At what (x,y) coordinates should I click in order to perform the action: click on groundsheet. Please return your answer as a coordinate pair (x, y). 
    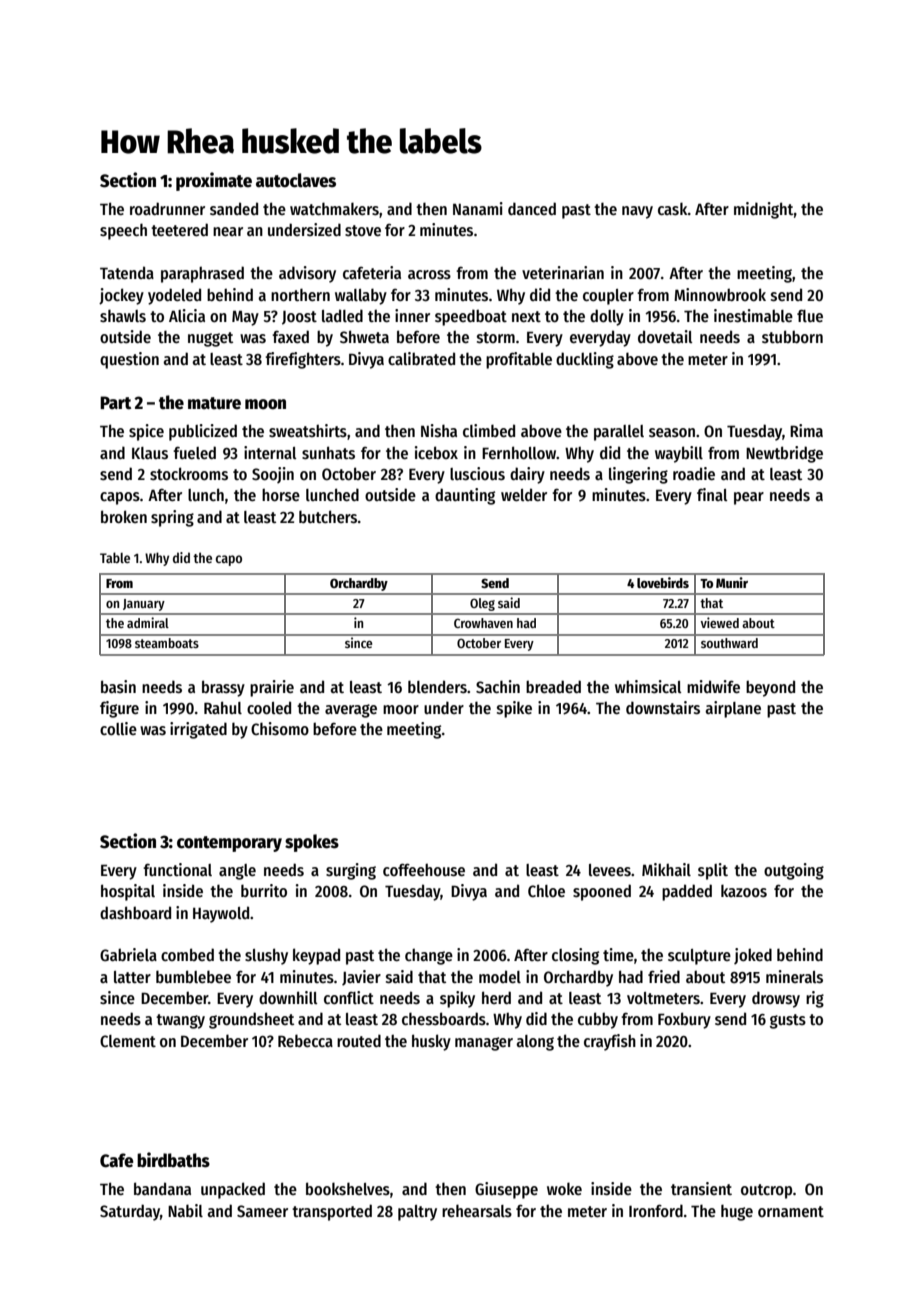
    Looking at the image, I should click on (251, 1020).
